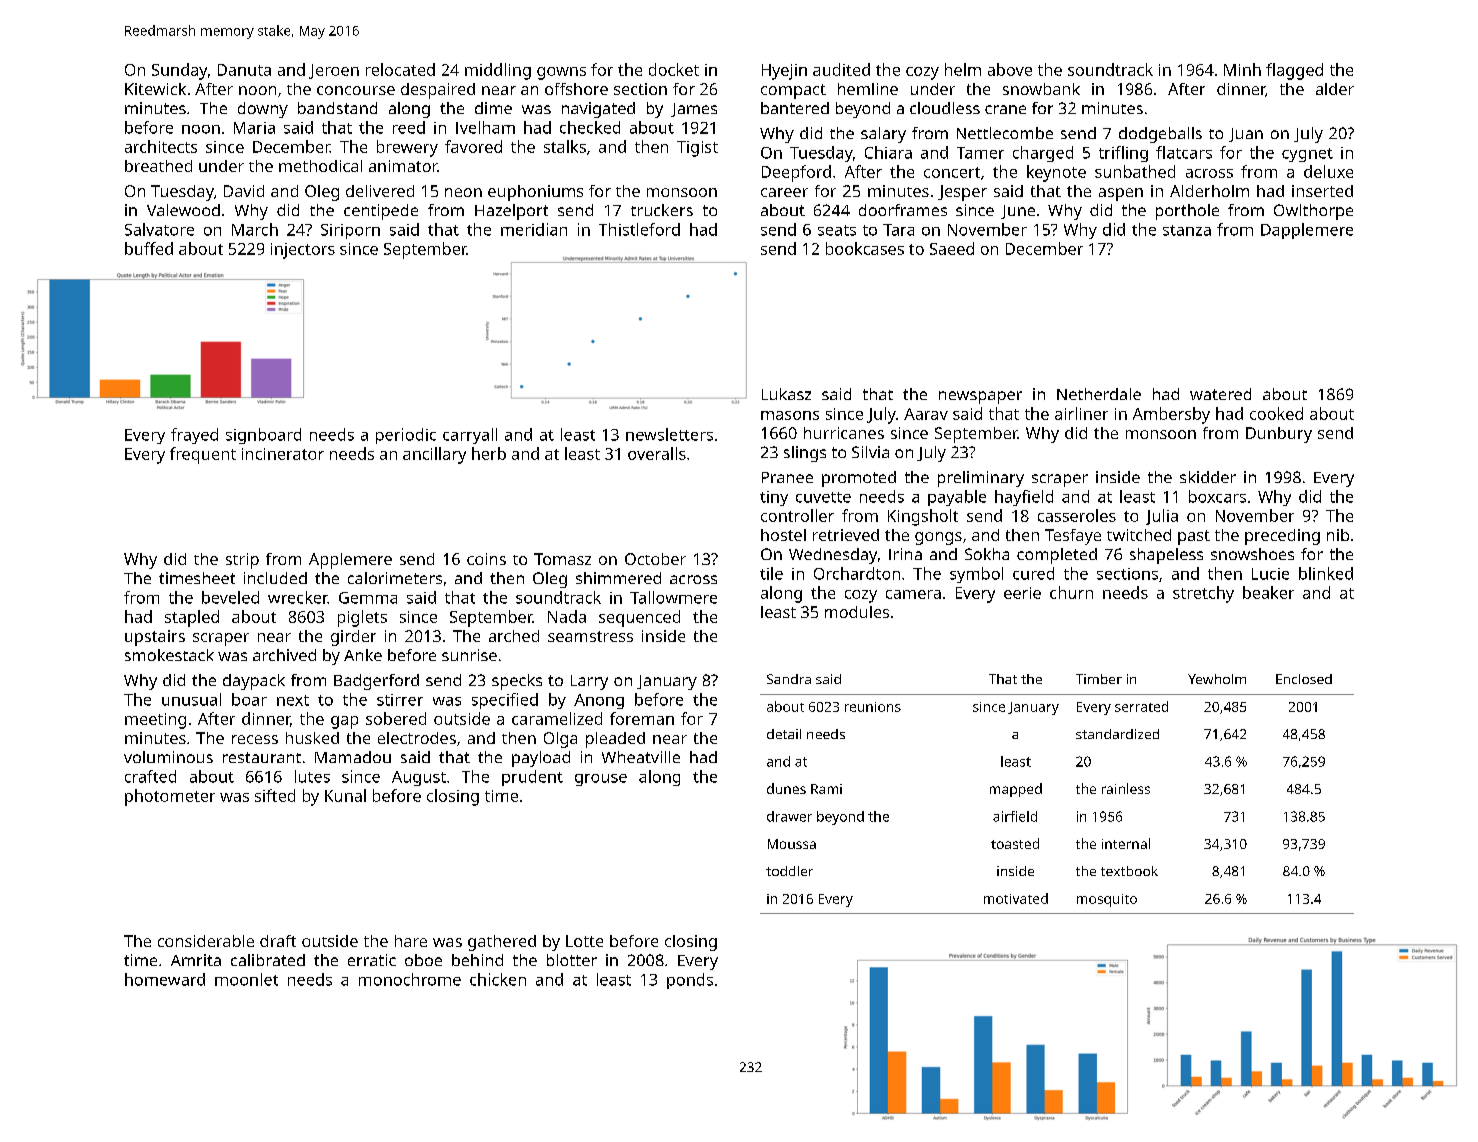 This document has height=1142, width=1478. Describe the element at coordinates (952, 248) in the document. I see `Saeed` at that location.
